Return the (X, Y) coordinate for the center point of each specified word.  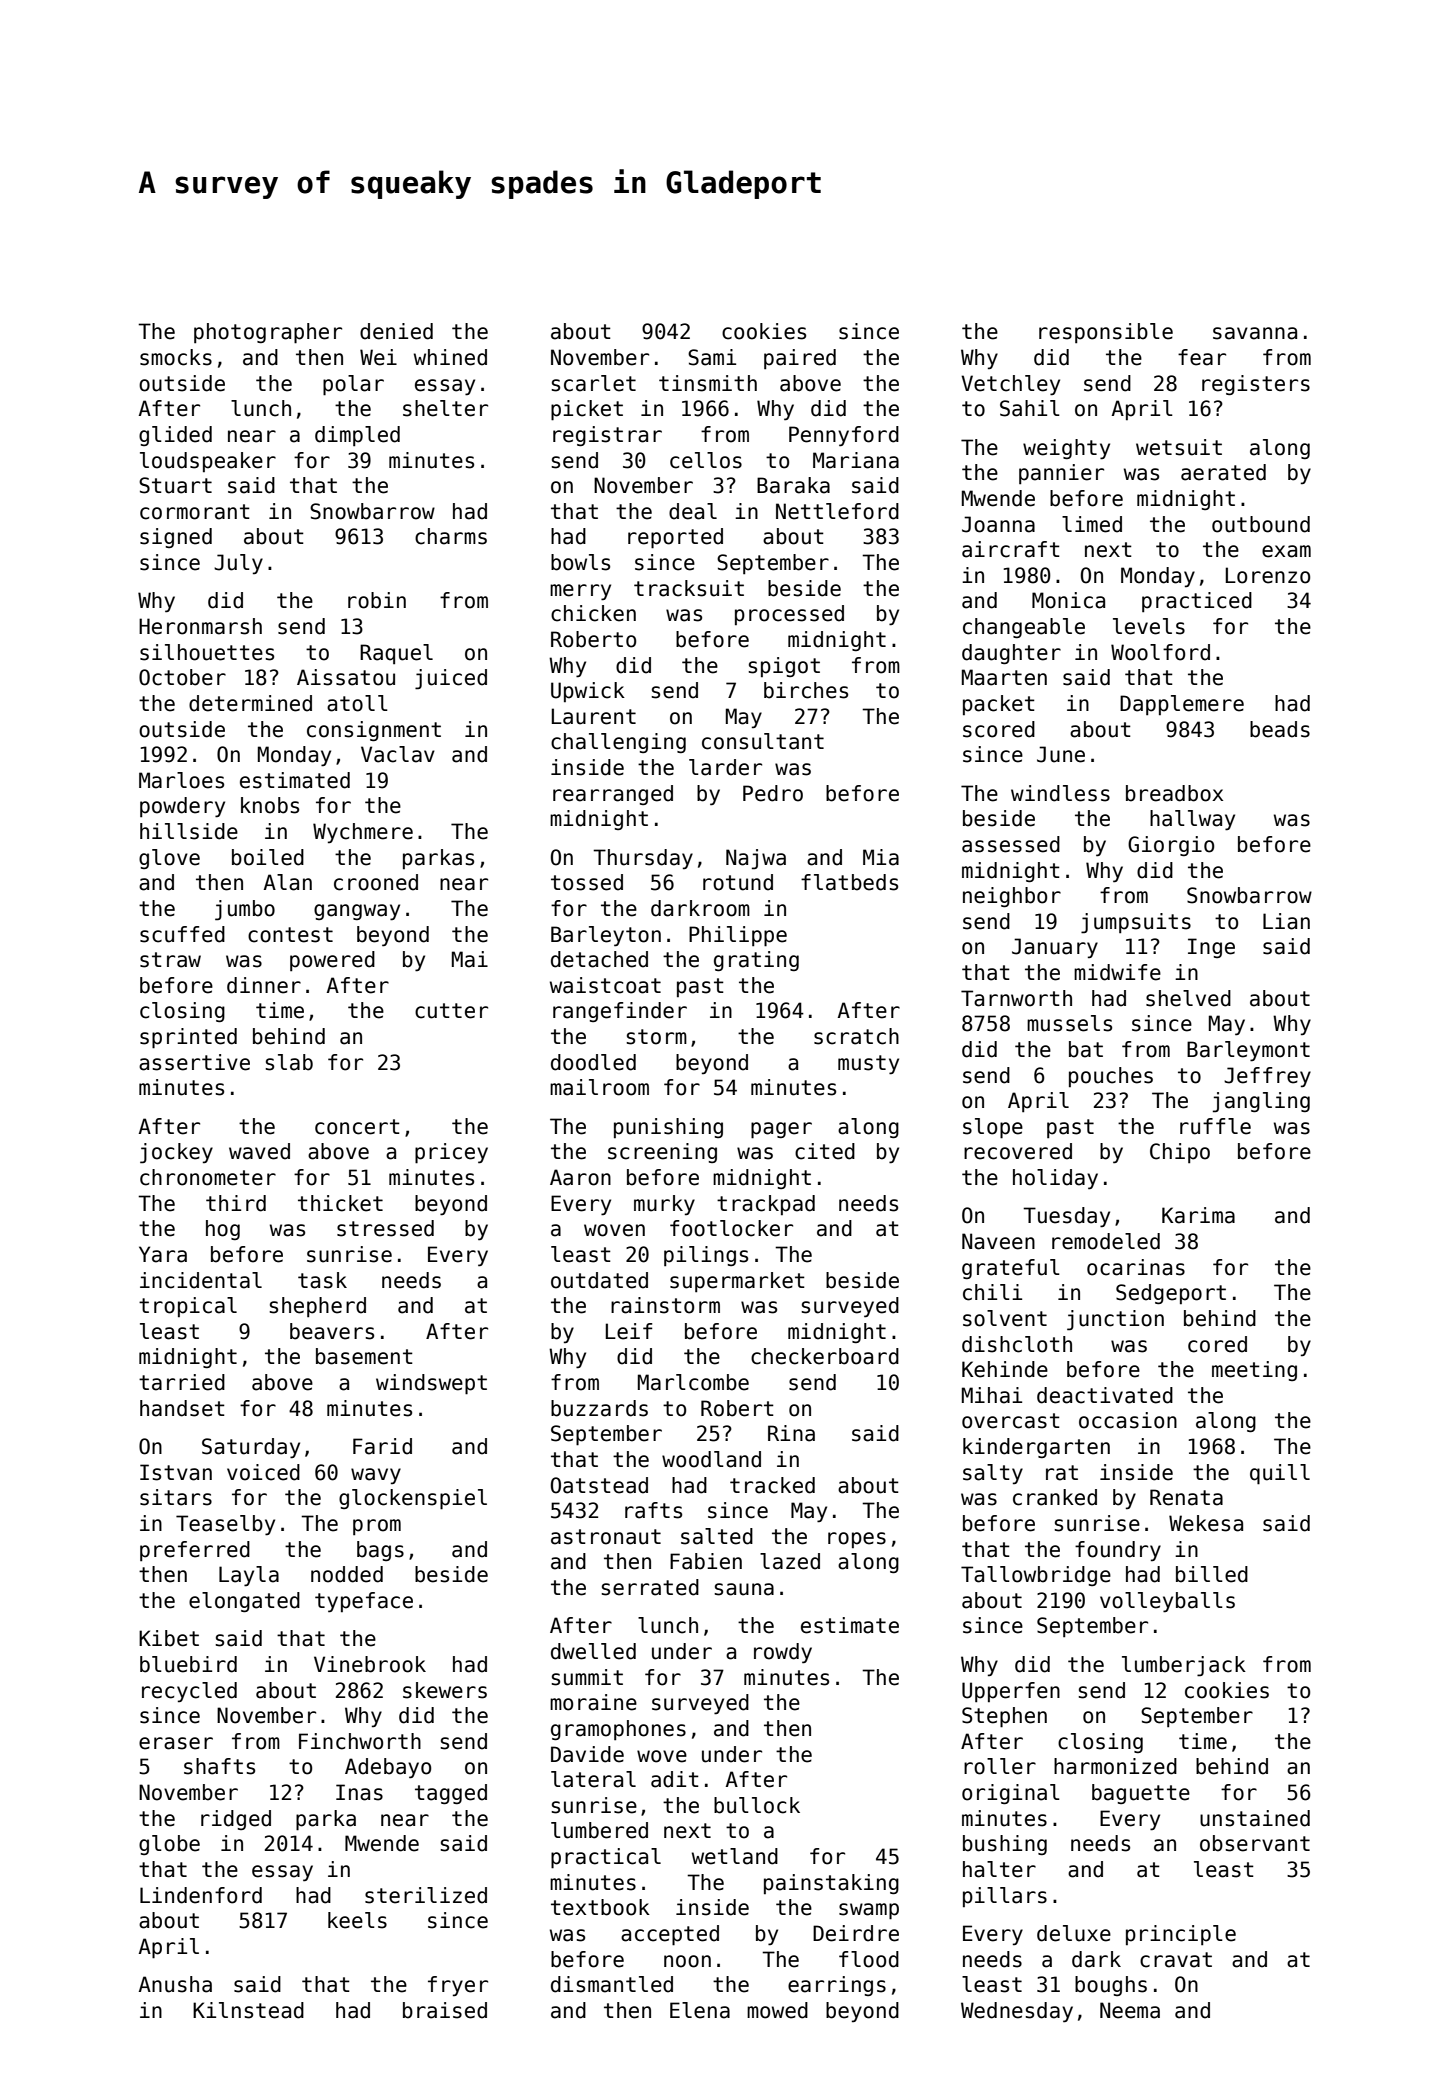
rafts (653, 1510)
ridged (236, 1820)
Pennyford (844, 436)
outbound (1261, 524)
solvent (1005, 1318)
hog (223, 1230)
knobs (270, 805)
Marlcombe (693, 1382)
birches (806, 690)
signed (176, 538)
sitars (176, 1497)
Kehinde (1005, 1369)
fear (1202, 357)
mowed (777, 2010)
